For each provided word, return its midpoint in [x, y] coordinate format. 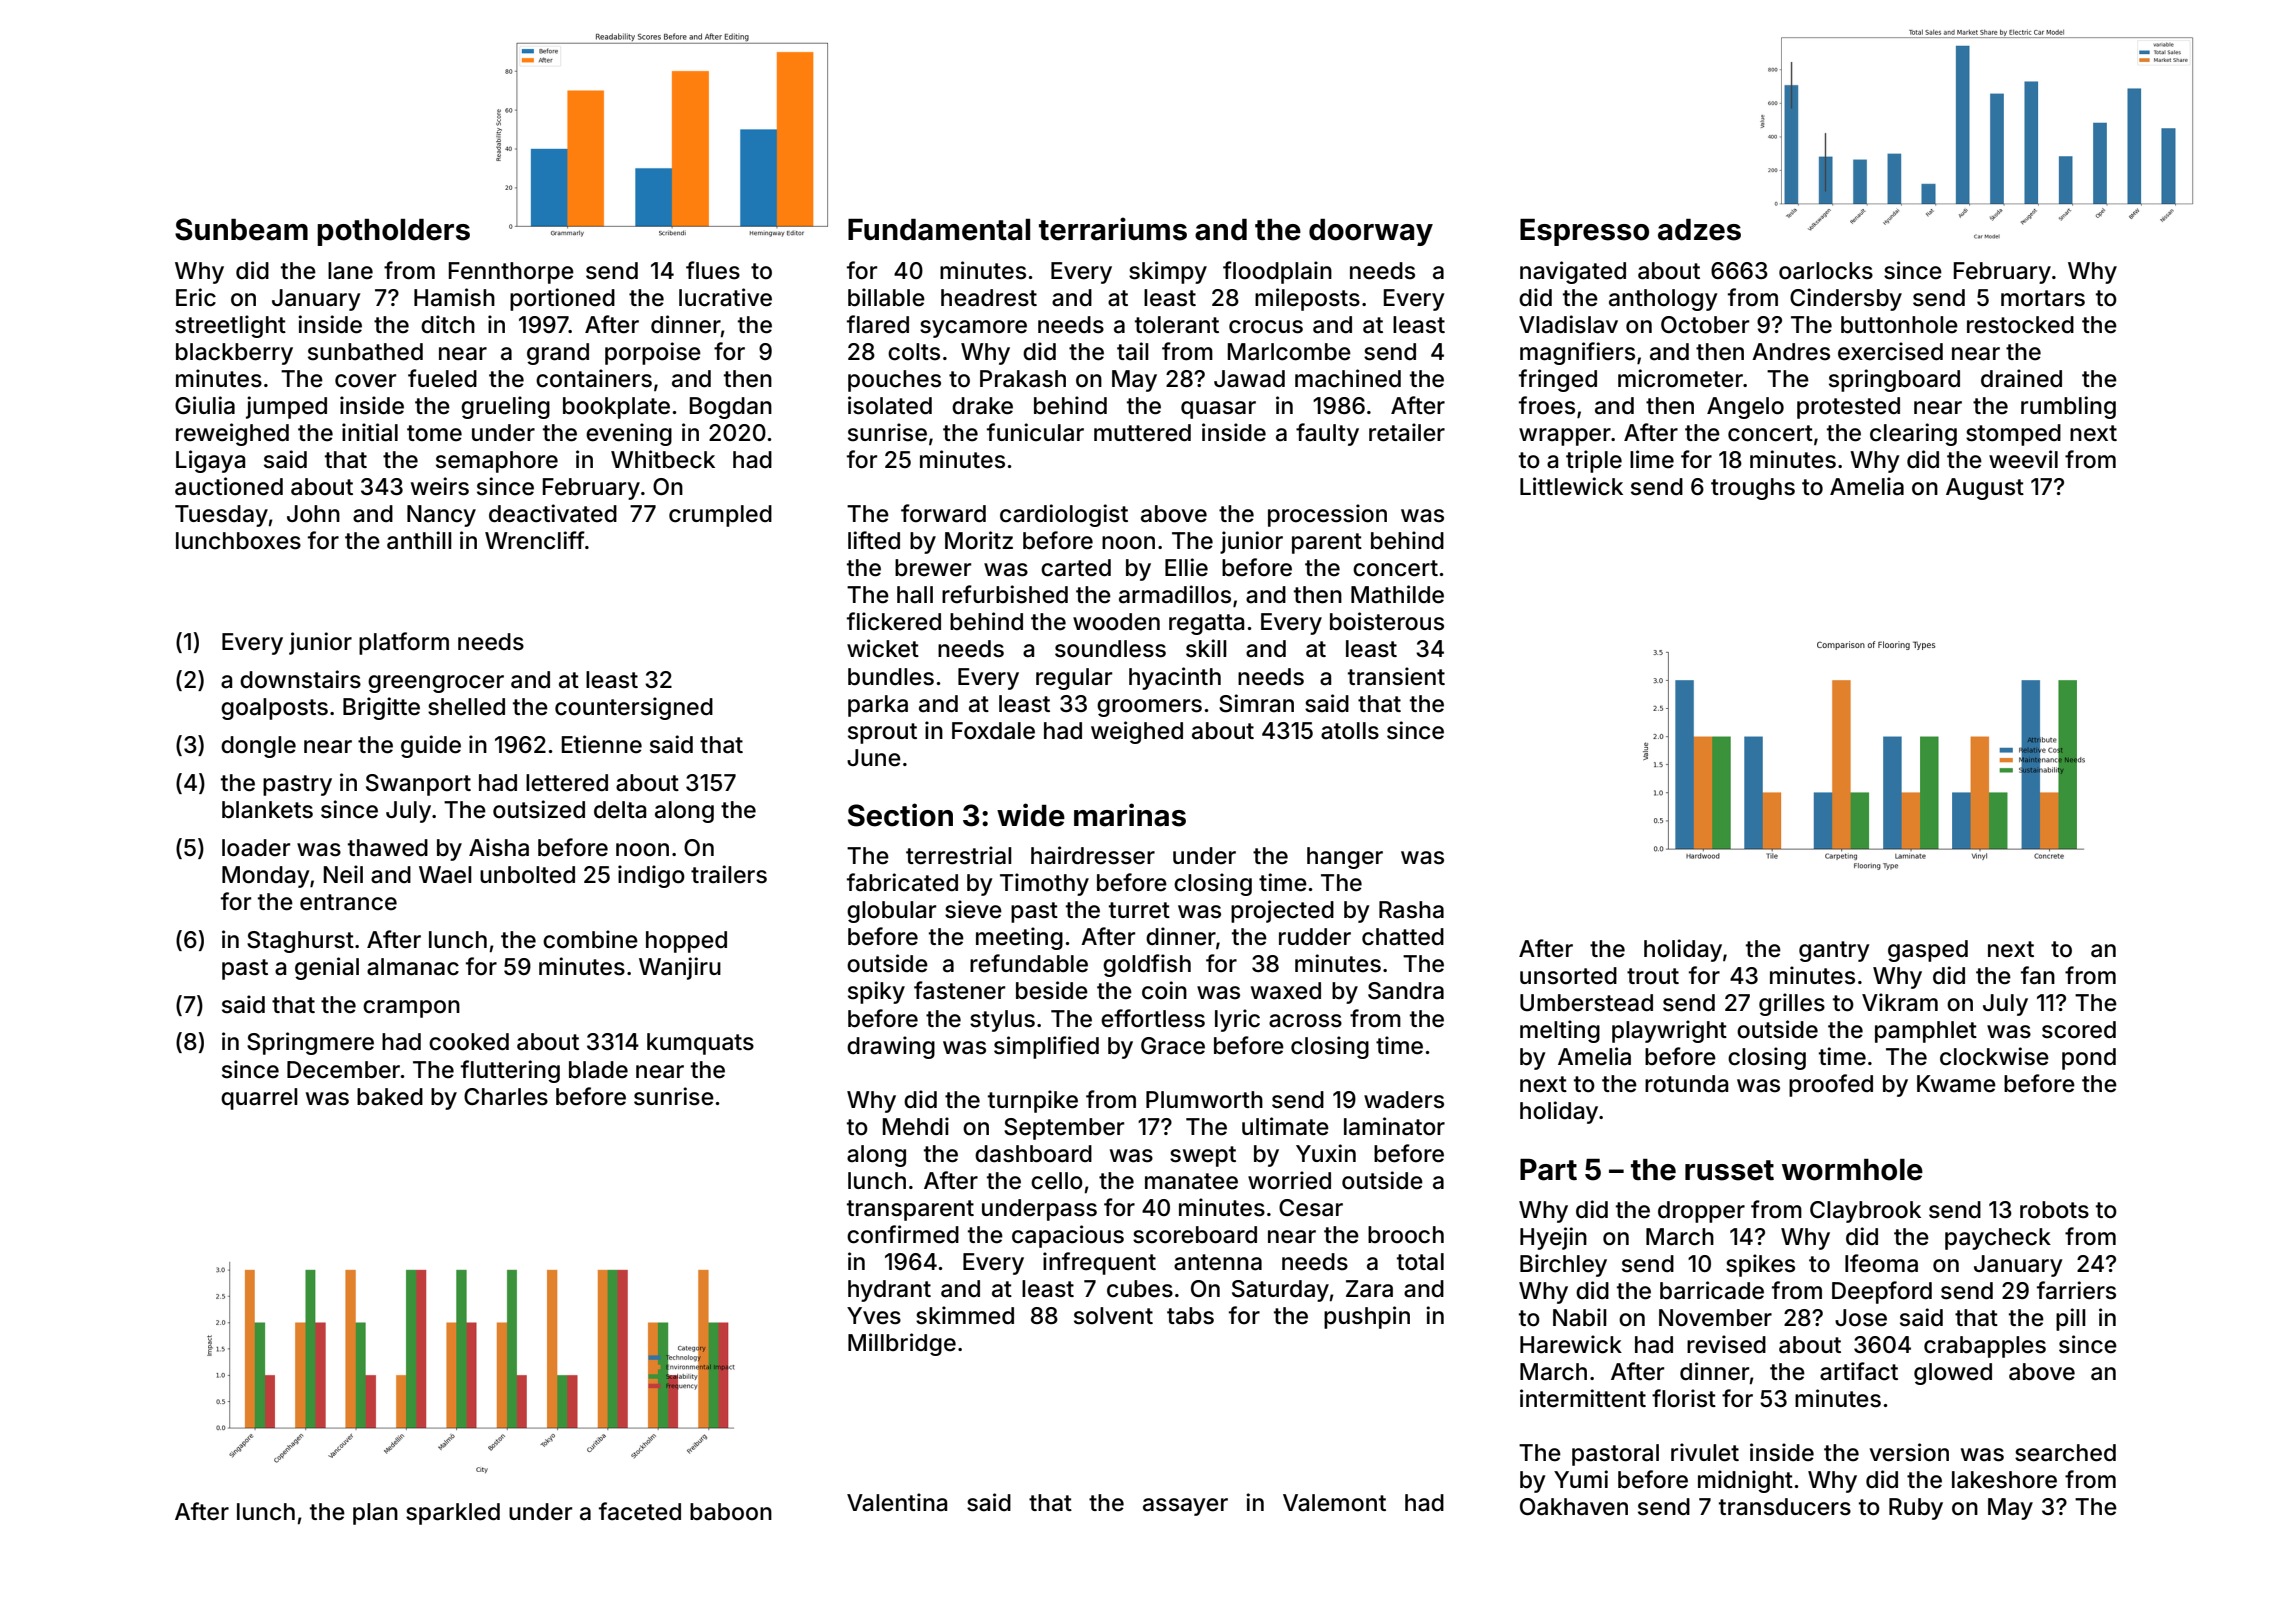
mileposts [1307, 299]
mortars [2043, 298]
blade [598, 1070]
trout [1653, 976]
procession [1327, 515]
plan [375, 1514]
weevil [2023, 459]
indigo [651, 876]
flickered [894, 621]
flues [713, 270]
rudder [1315, 937]
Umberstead [1586, 1003]
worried [1289, 1180]
